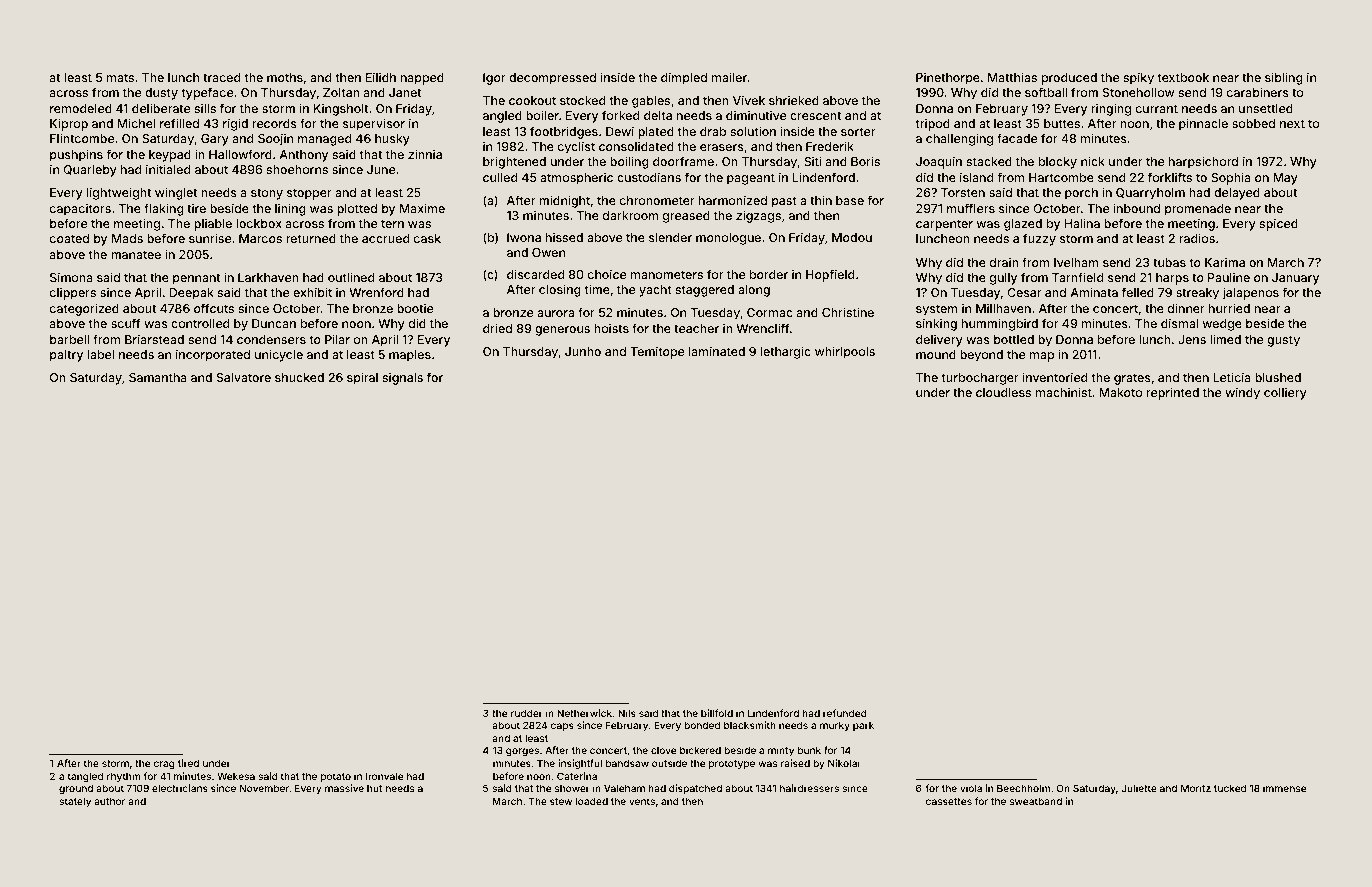  I want to click on hummingbird, so click(1000, 325).
